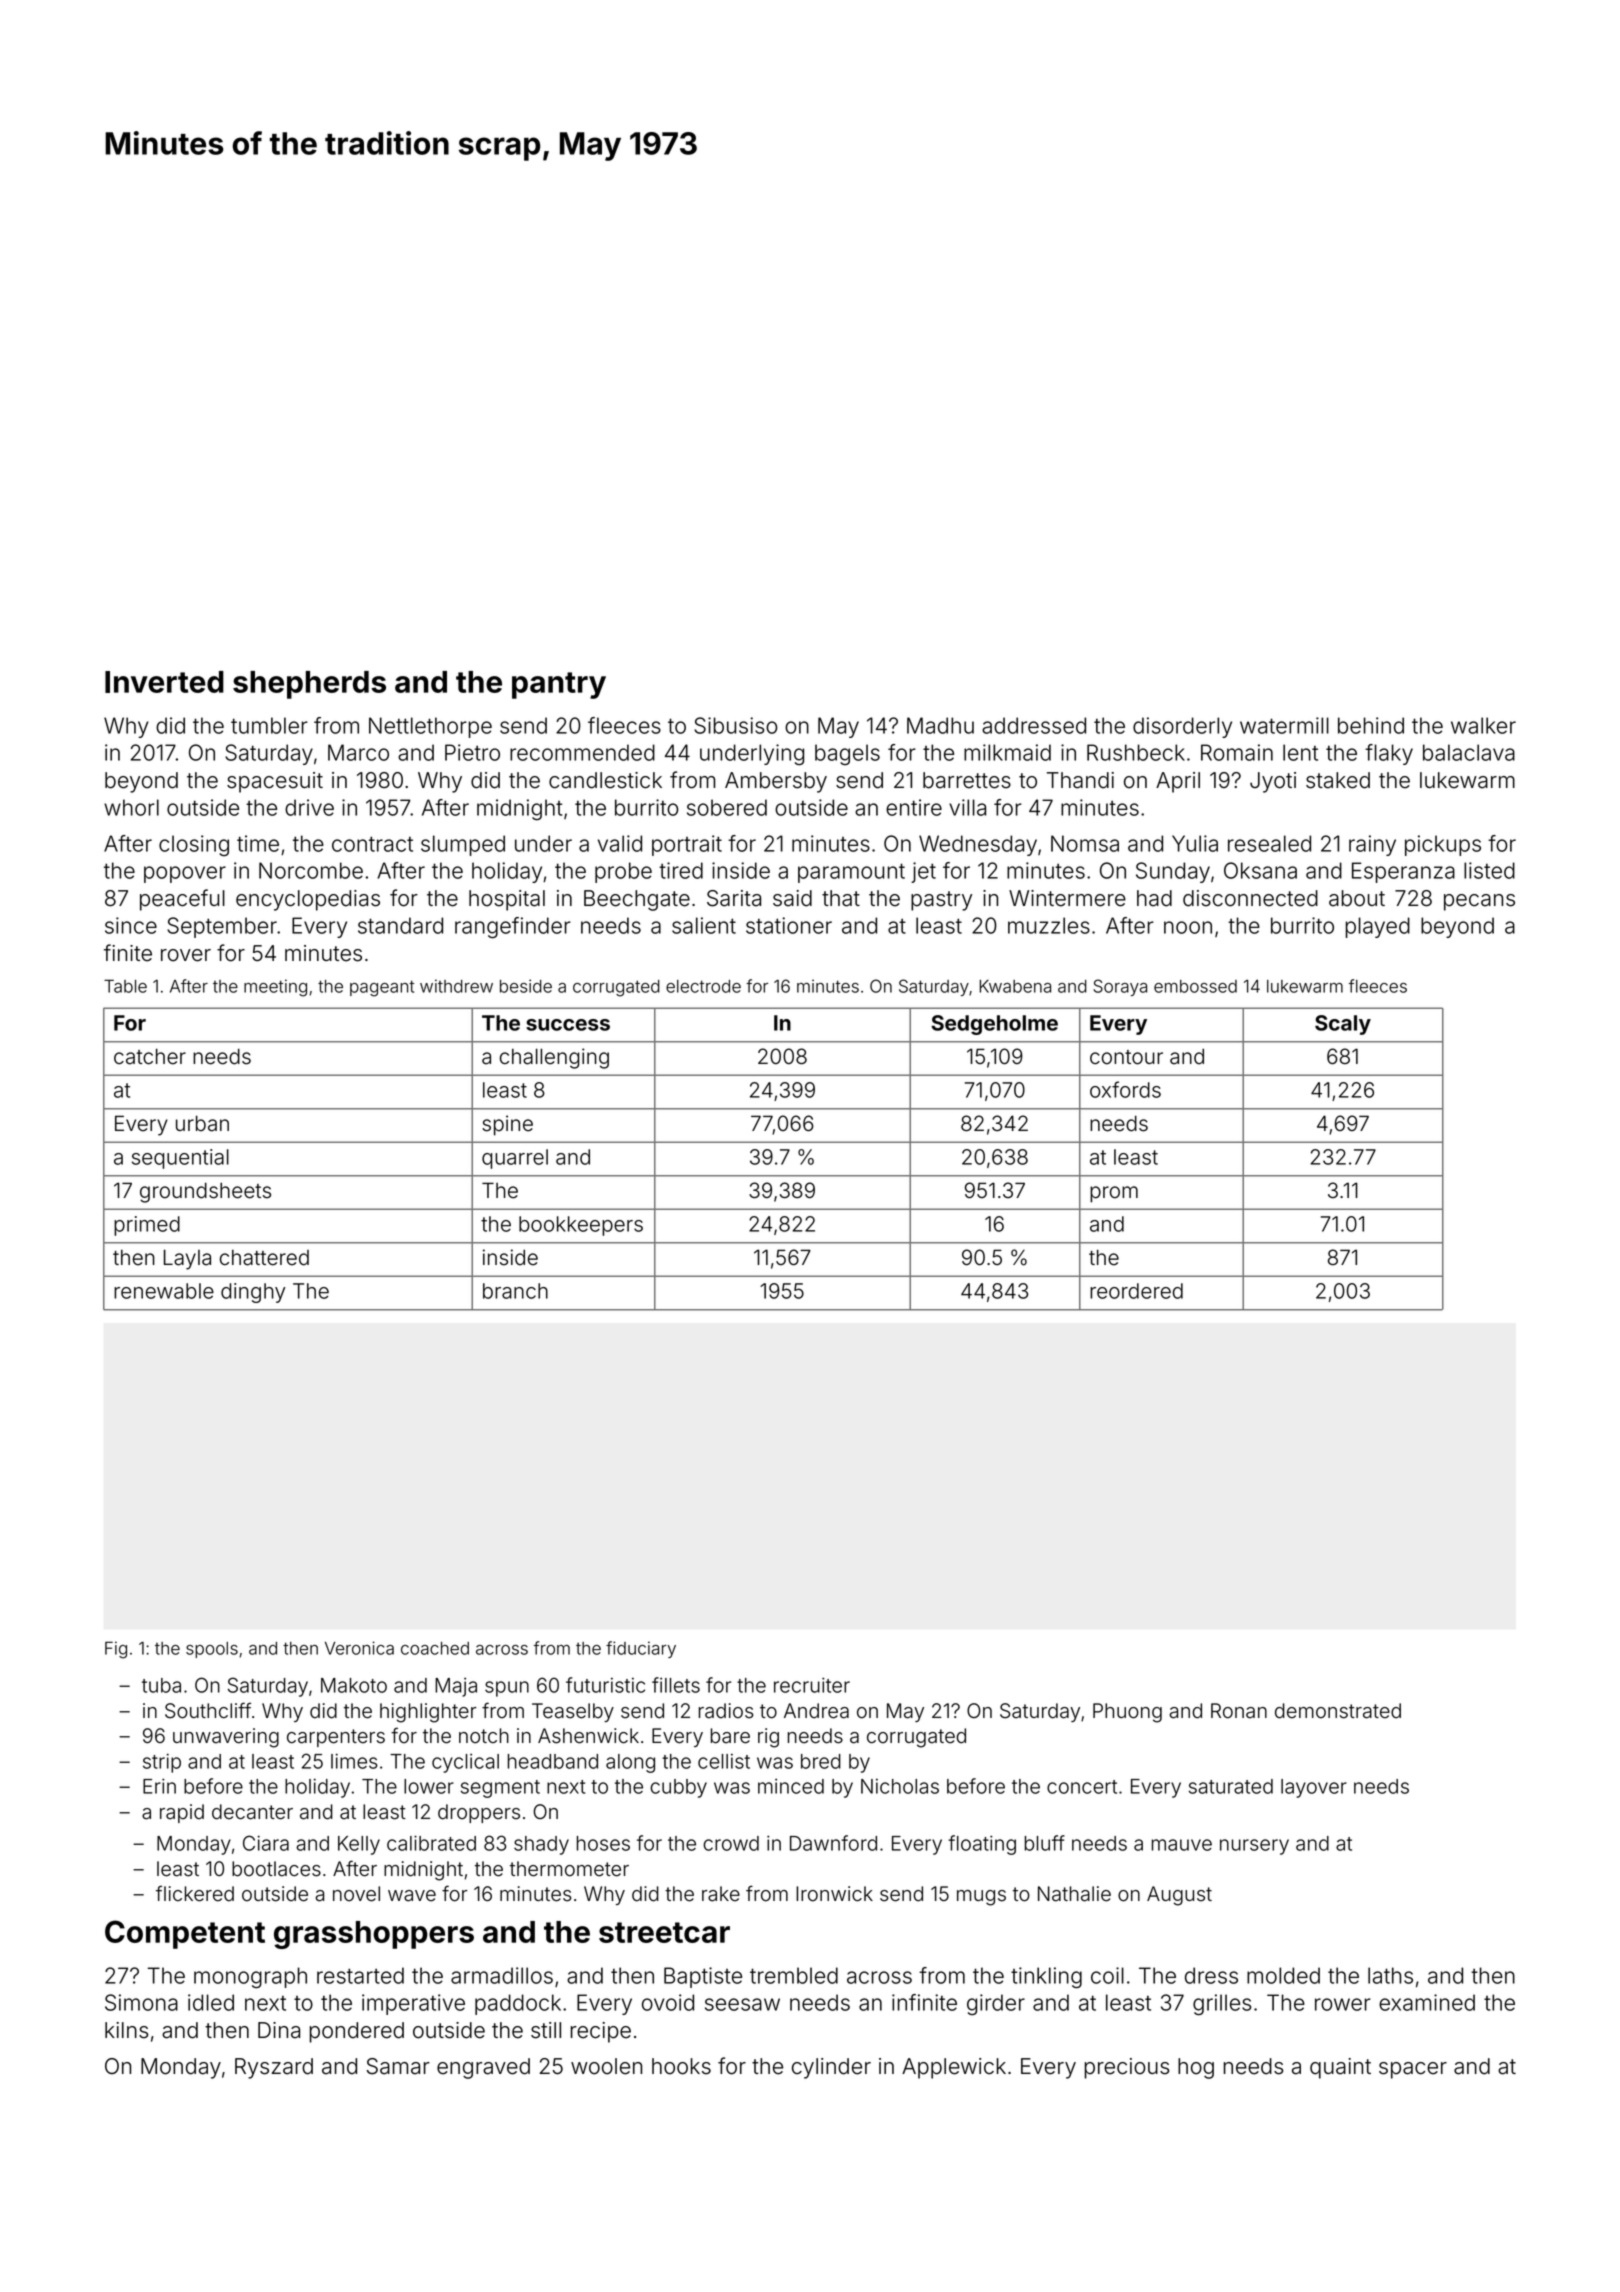 This screenshot has height=2292, width=1620. I want to click on branch, so click(515, 1291).
